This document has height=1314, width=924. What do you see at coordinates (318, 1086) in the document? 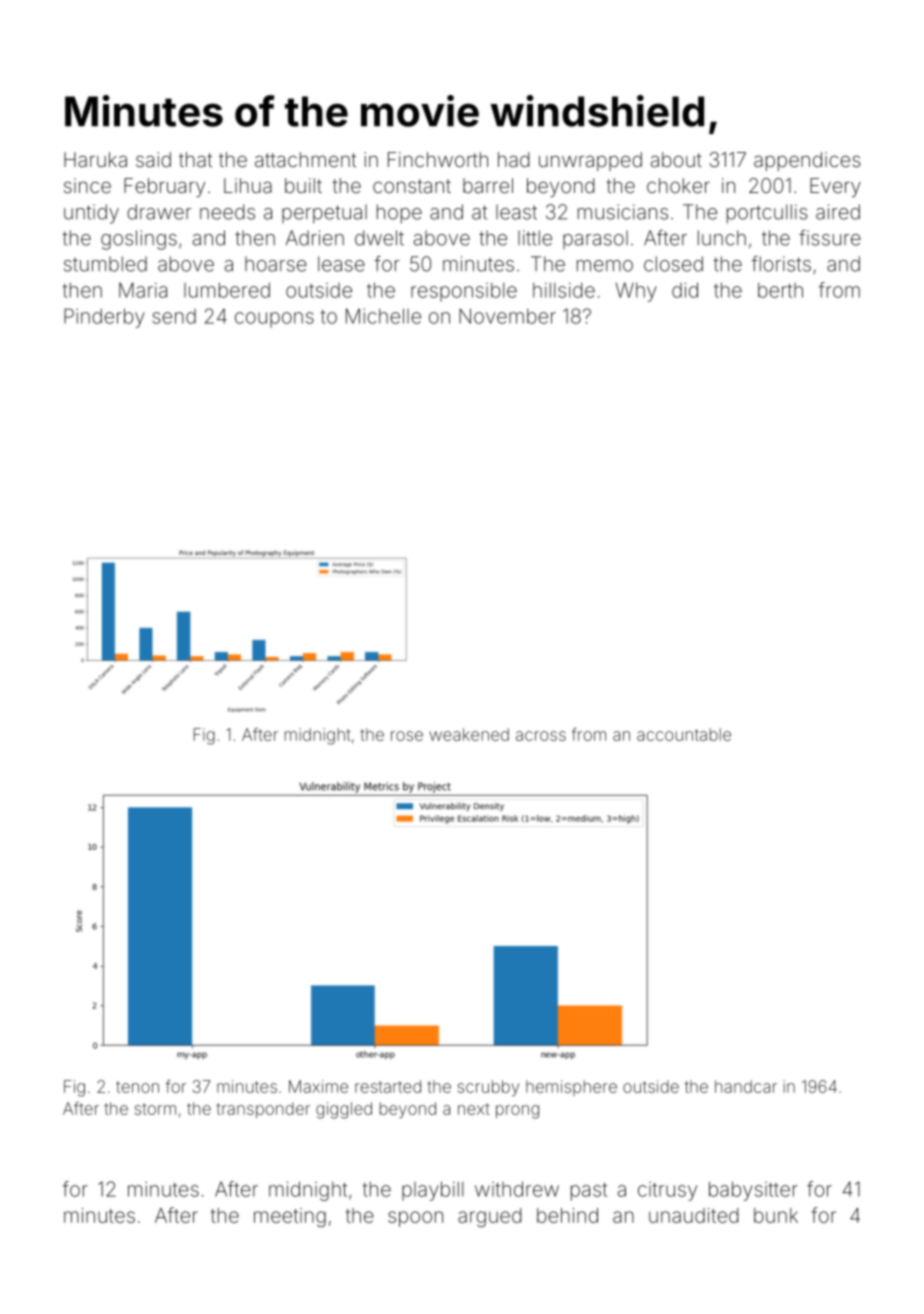
I see `Maxime` at bounding box center [318, 1086].
